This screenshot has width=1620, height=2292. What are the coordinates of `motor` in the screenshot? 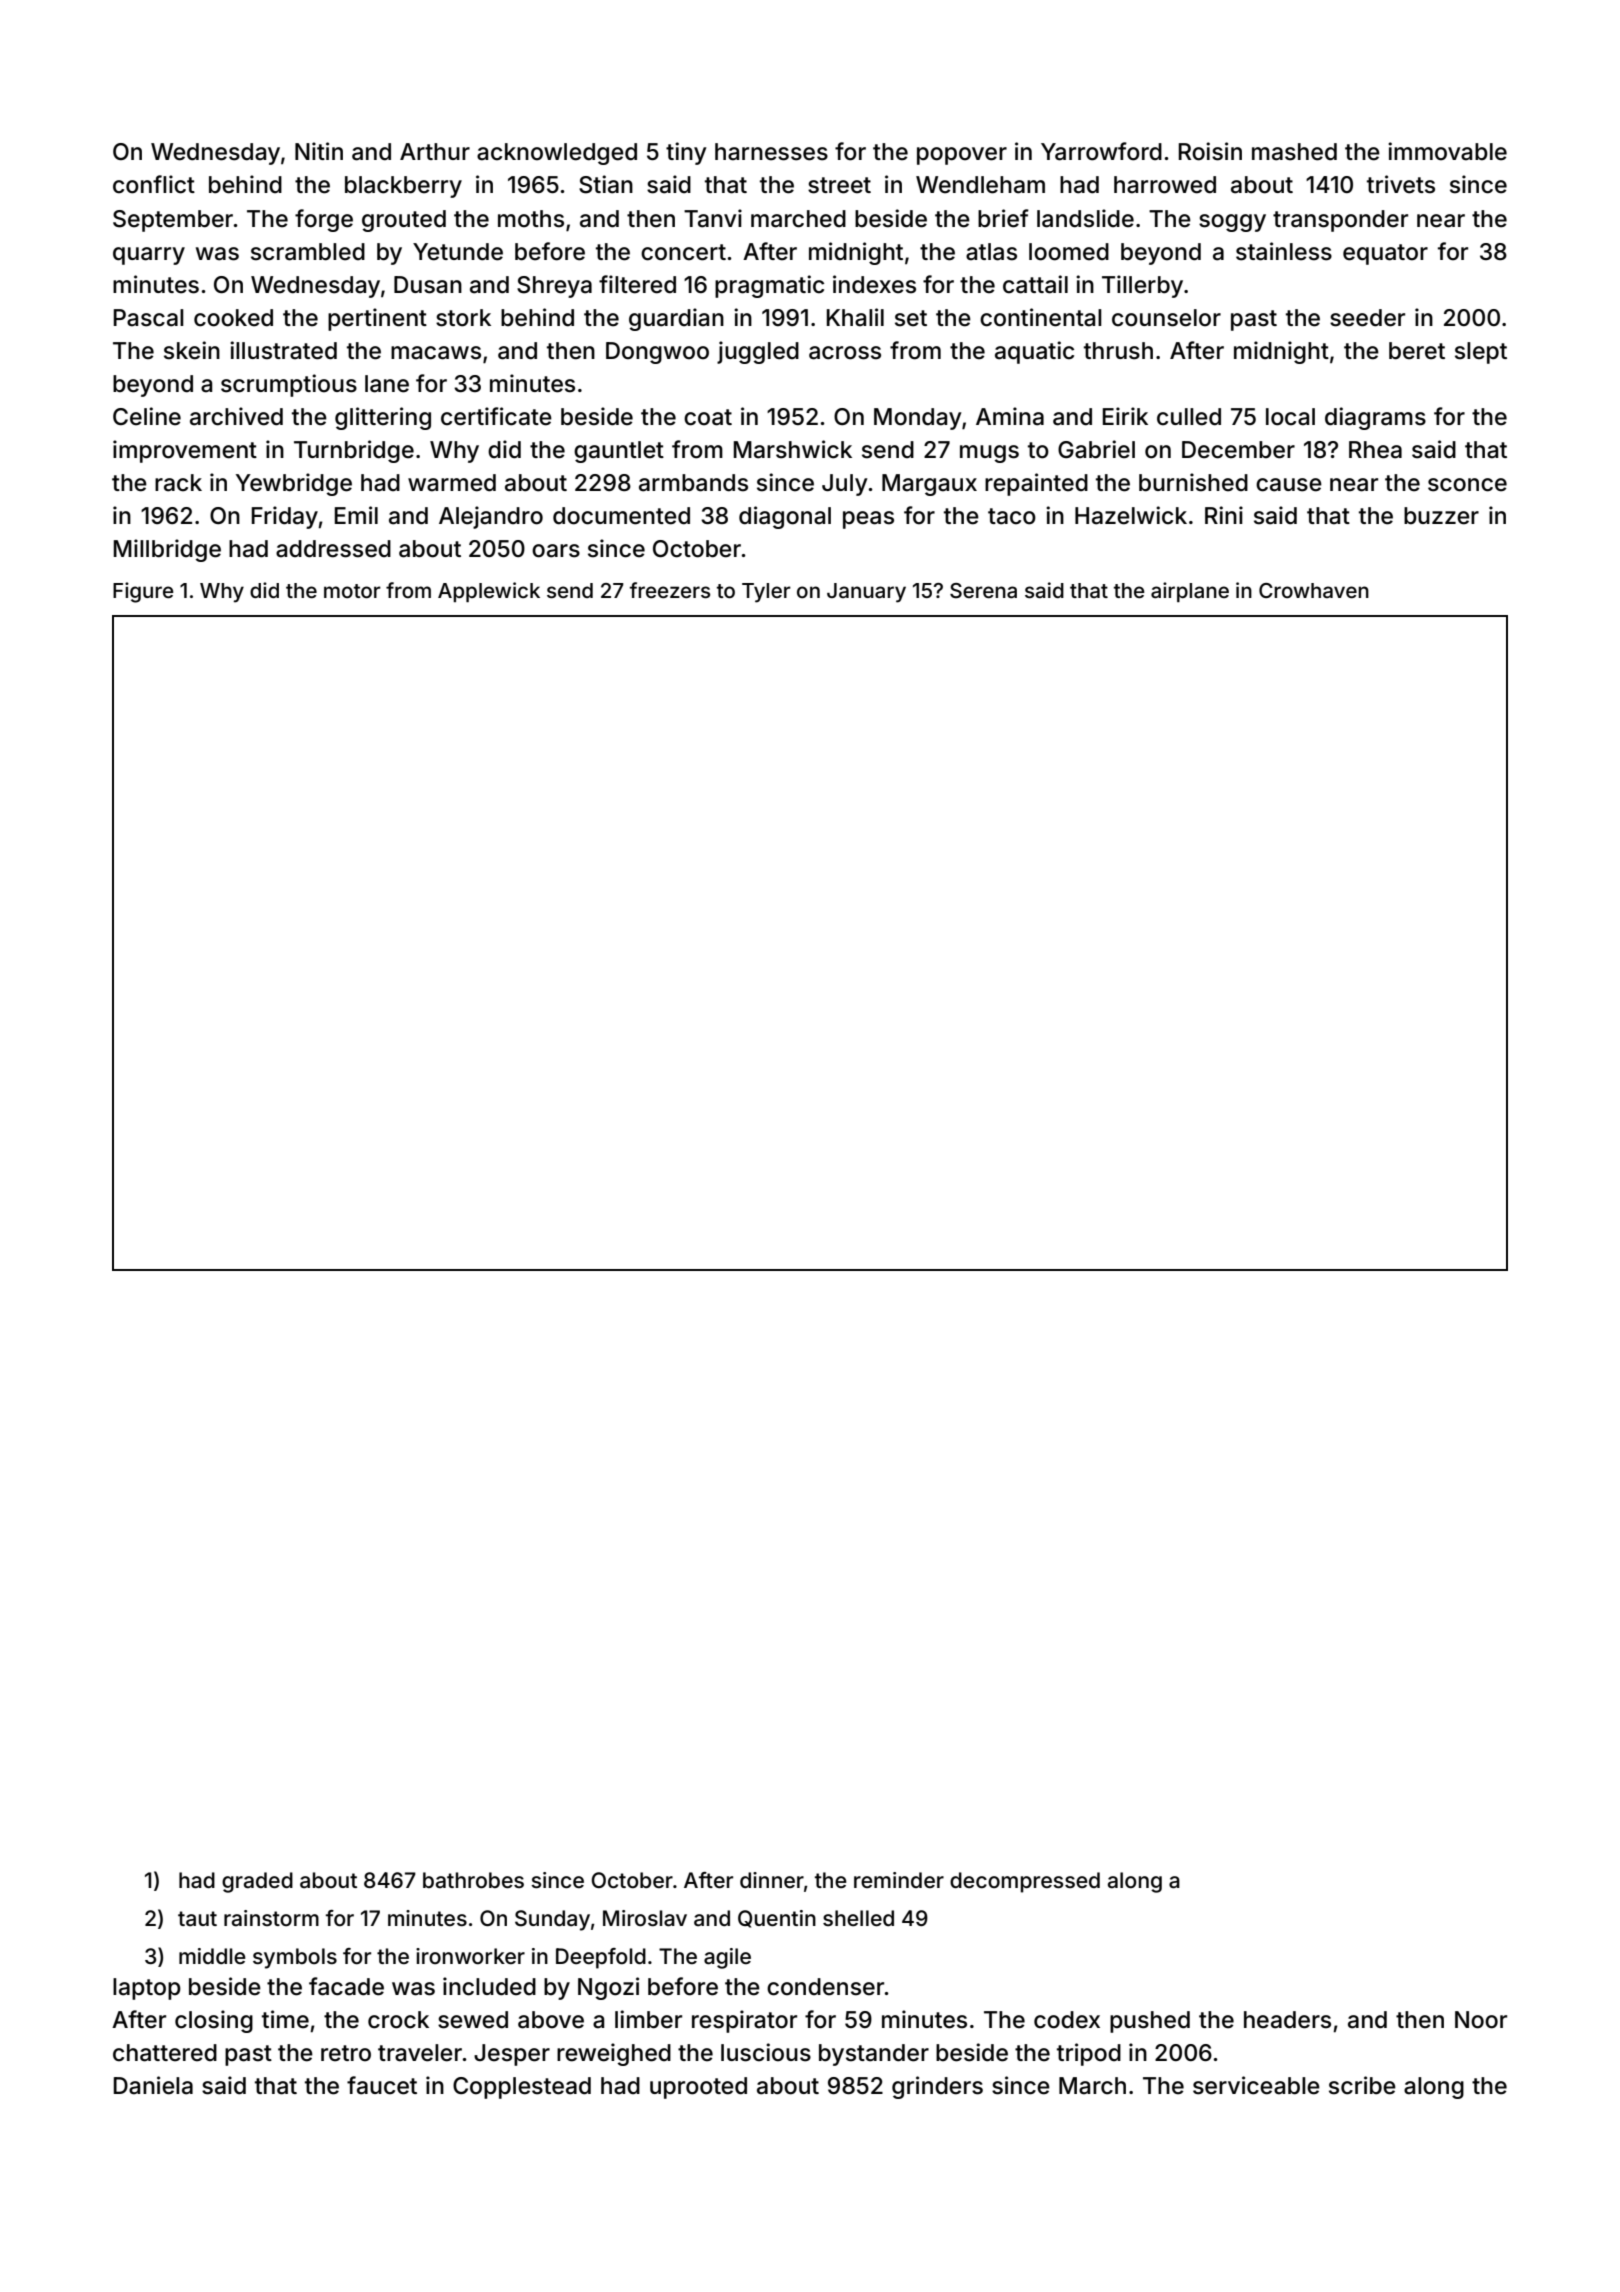 It's located at (352, 591).
